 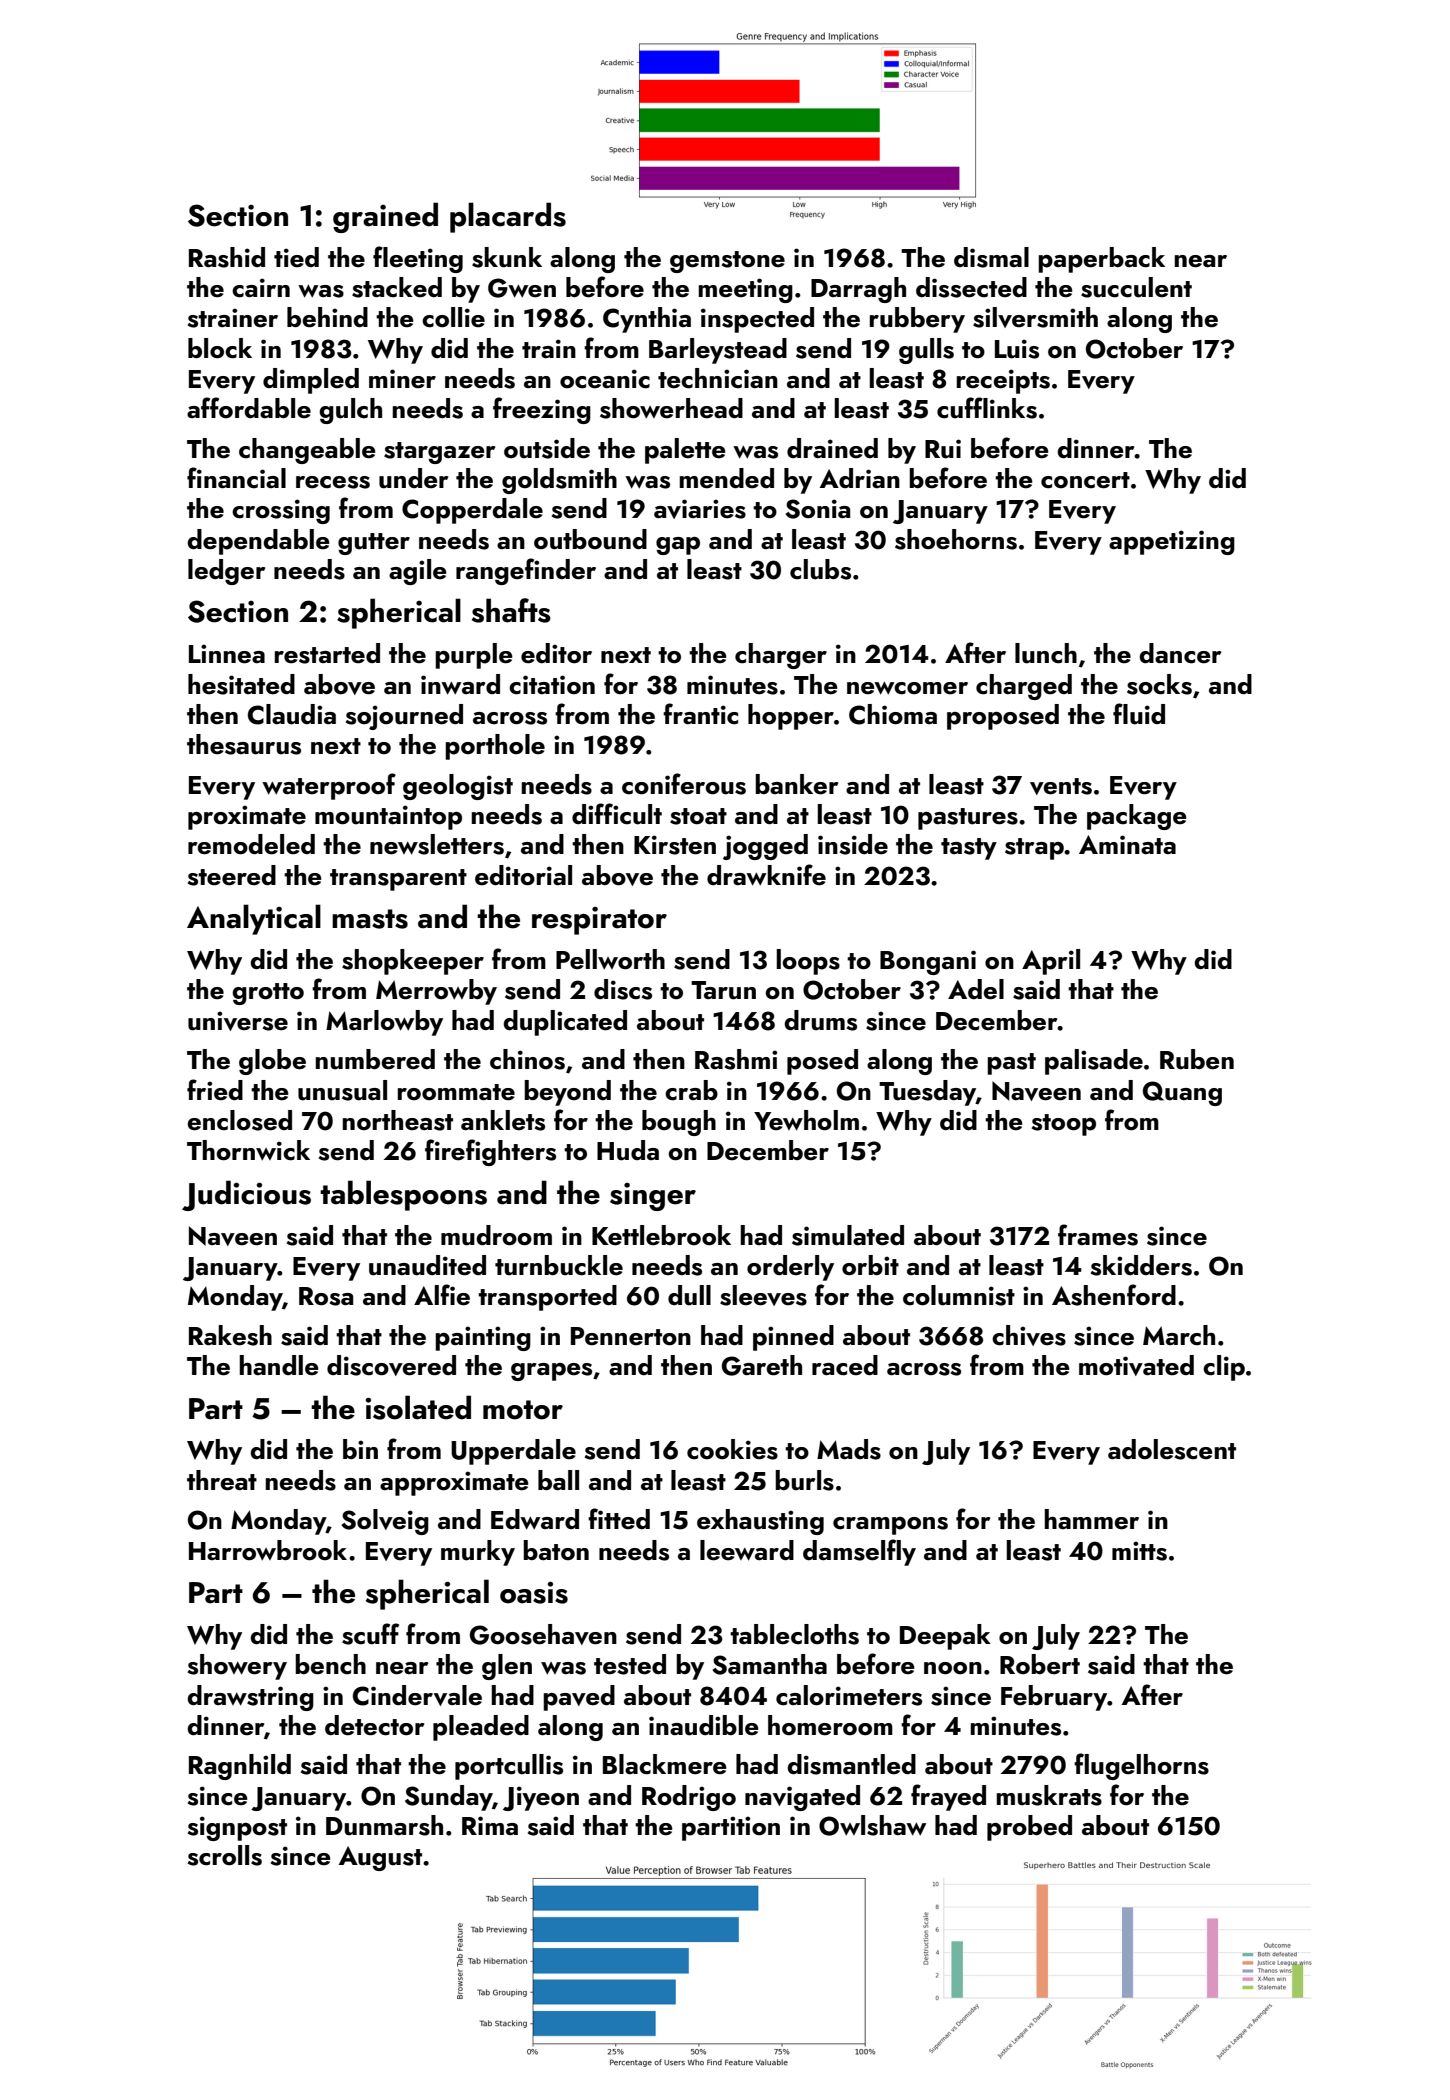 What do you see at coordinates (806, 1120) in the screenshot?
I see `Yewholm` at bounding box center [806, 1120].
